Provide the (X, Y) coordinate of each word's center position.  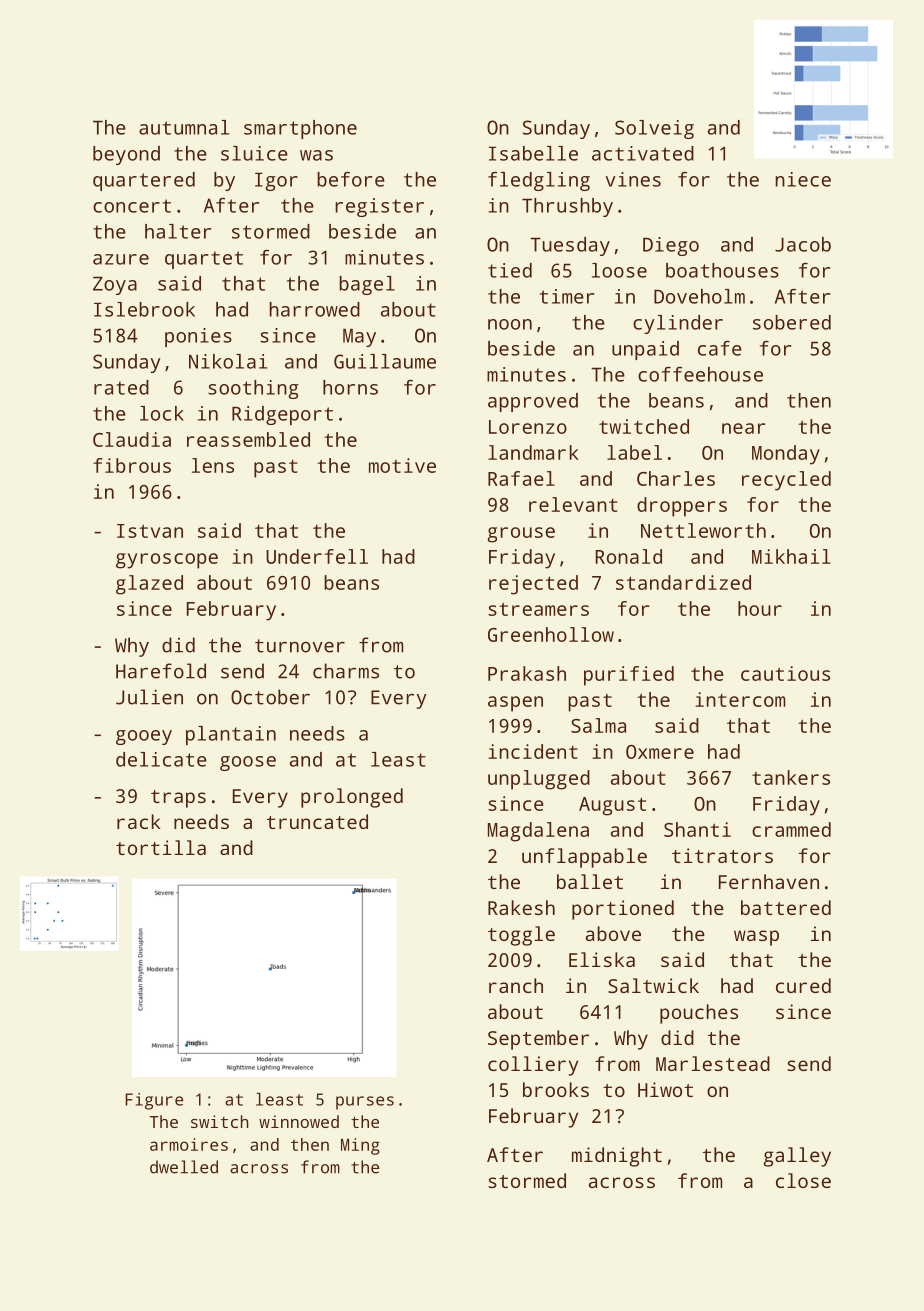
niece (803, 179)
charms (346, 671)
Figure (154, 1101)
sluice (254, 153)
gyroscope (167, 561)
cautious (785, 673)
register (379, 207)
